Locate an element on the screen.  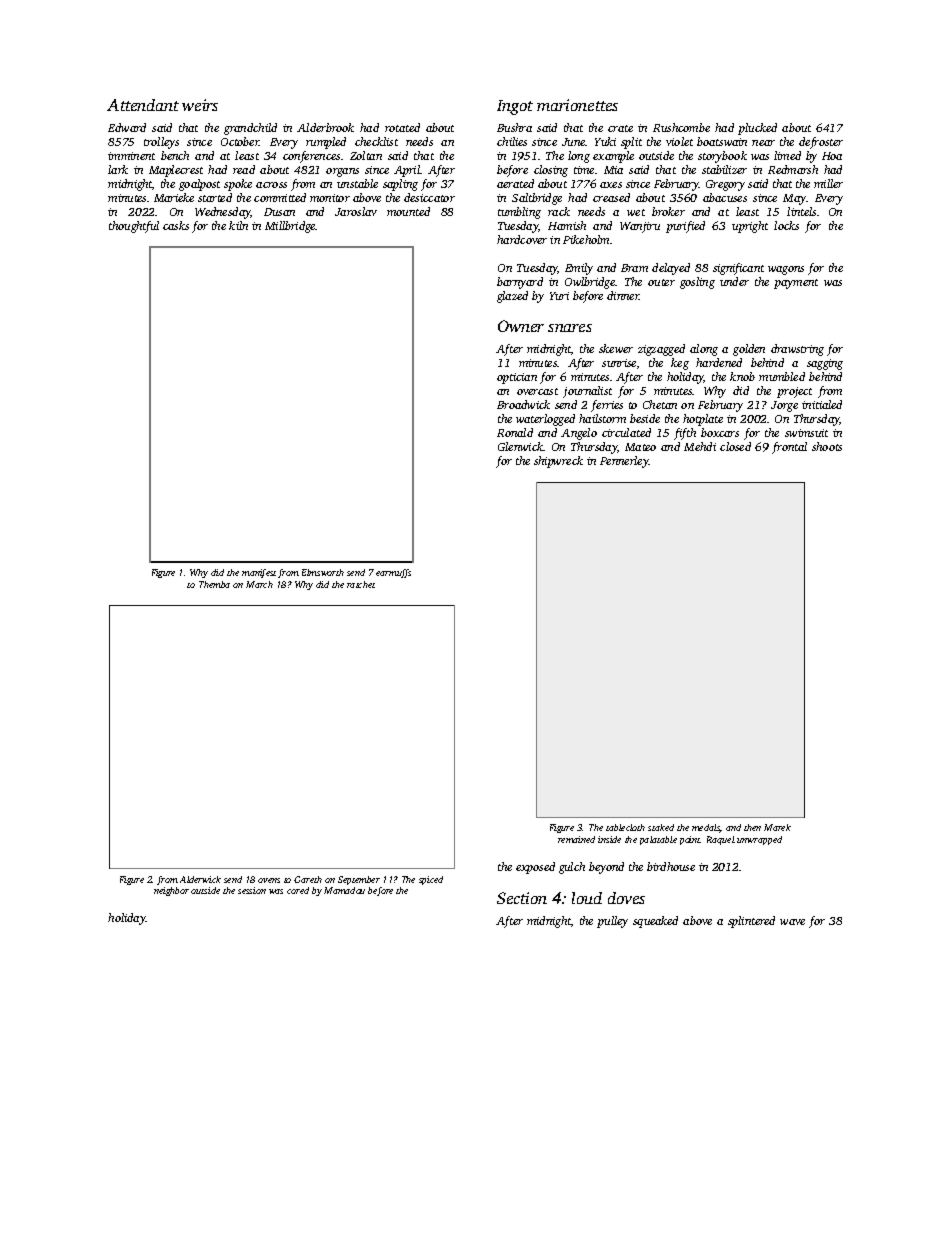
weirs is located at coordinates (200, 105).
